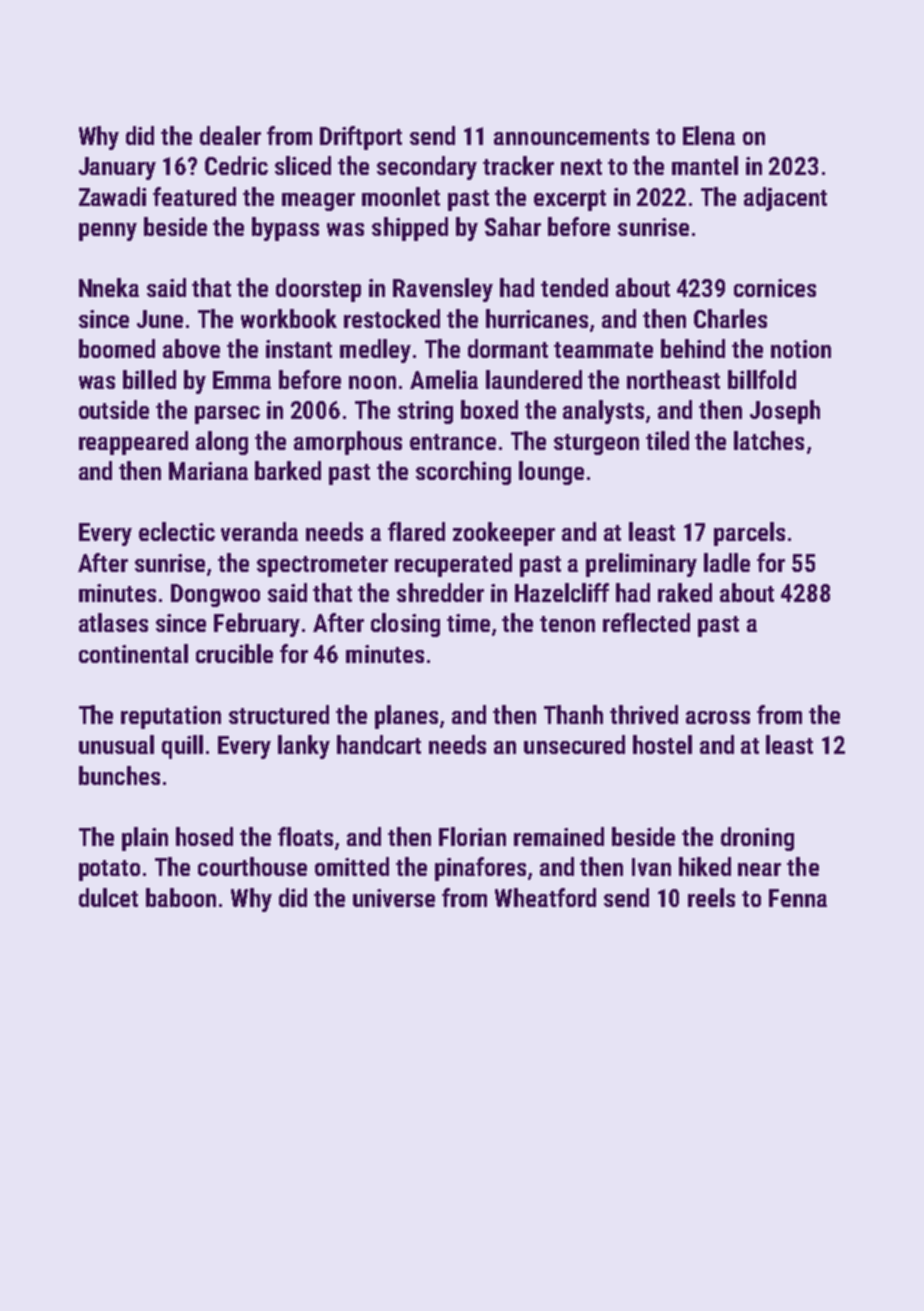 This document has width=924, height=1311. Describe the element at coordinates (405, 625) in the document. I see `closing` at that location.
